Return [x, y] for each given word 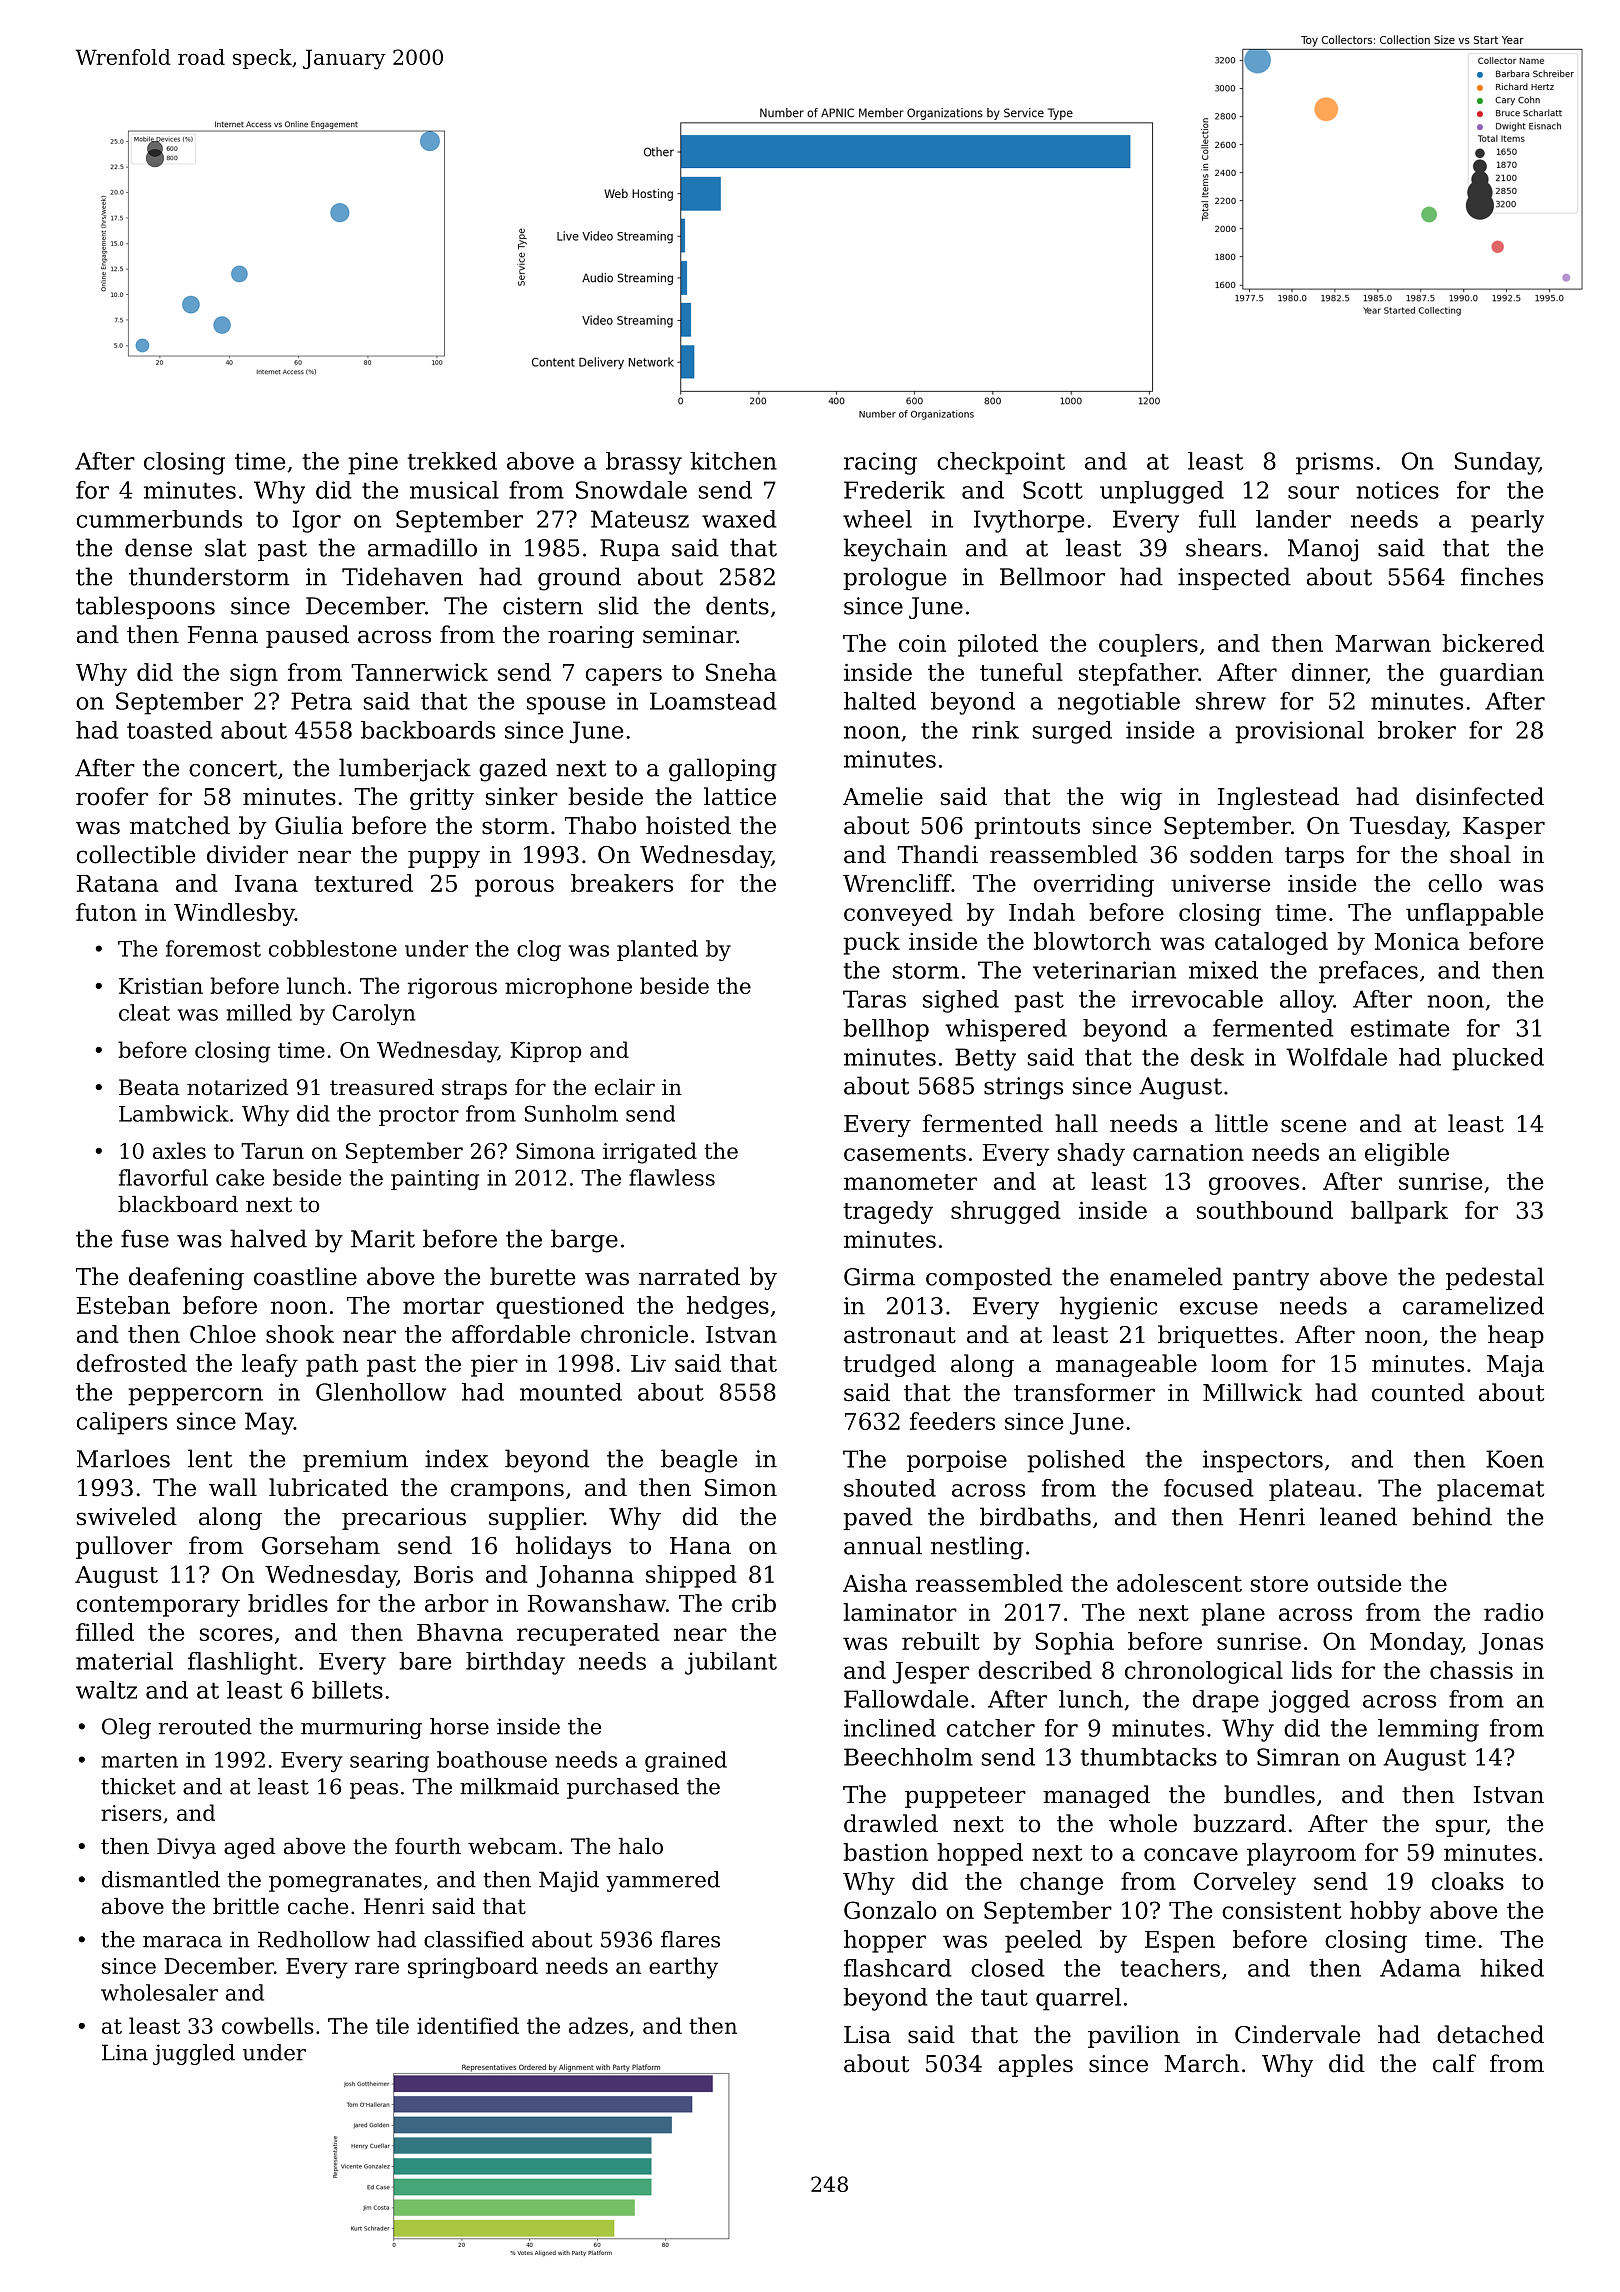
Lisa [867, 2035]
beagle [699, 1461]
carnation [1188, 1152]
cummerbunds [159, 519]
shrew [1231, 701]
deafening [186, 1278]
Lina [125, 2052]
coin [922, 643]
